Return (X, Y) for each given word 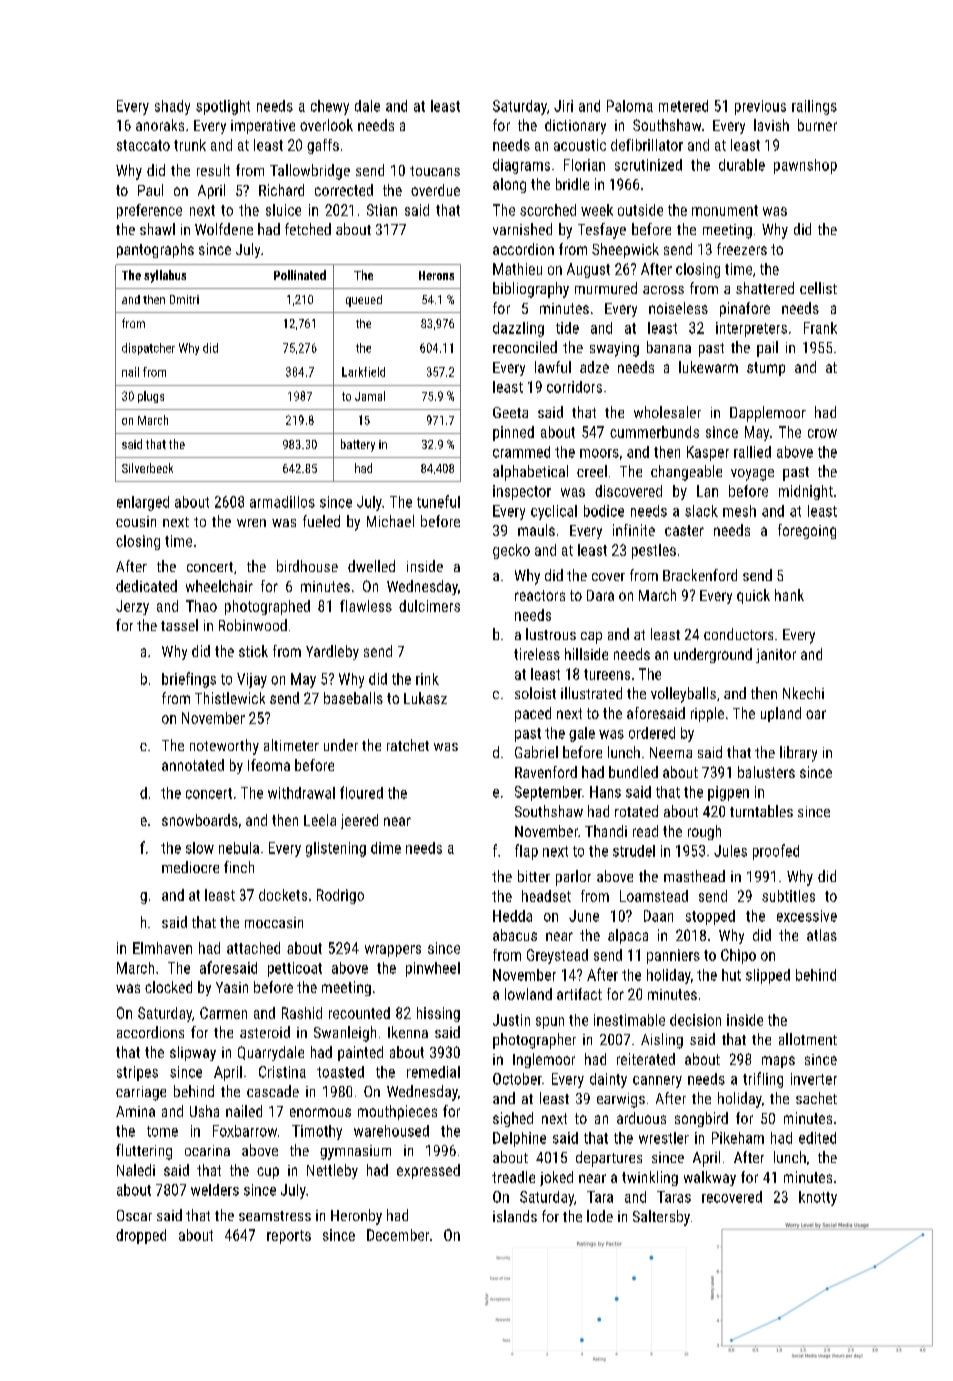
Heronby (356, 1217)
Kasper (708, 453)
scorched (548, 210)
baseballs (353, 698)
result (213, 170)
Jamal (370, 396)
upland (781, 714)
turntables (761, 811)
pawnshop (805, 166)
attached (253, 948)
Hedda (512, 916)
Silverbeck (147, 468)
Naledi (136, 1170)
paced (533, 714)
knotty (818, 1198)
